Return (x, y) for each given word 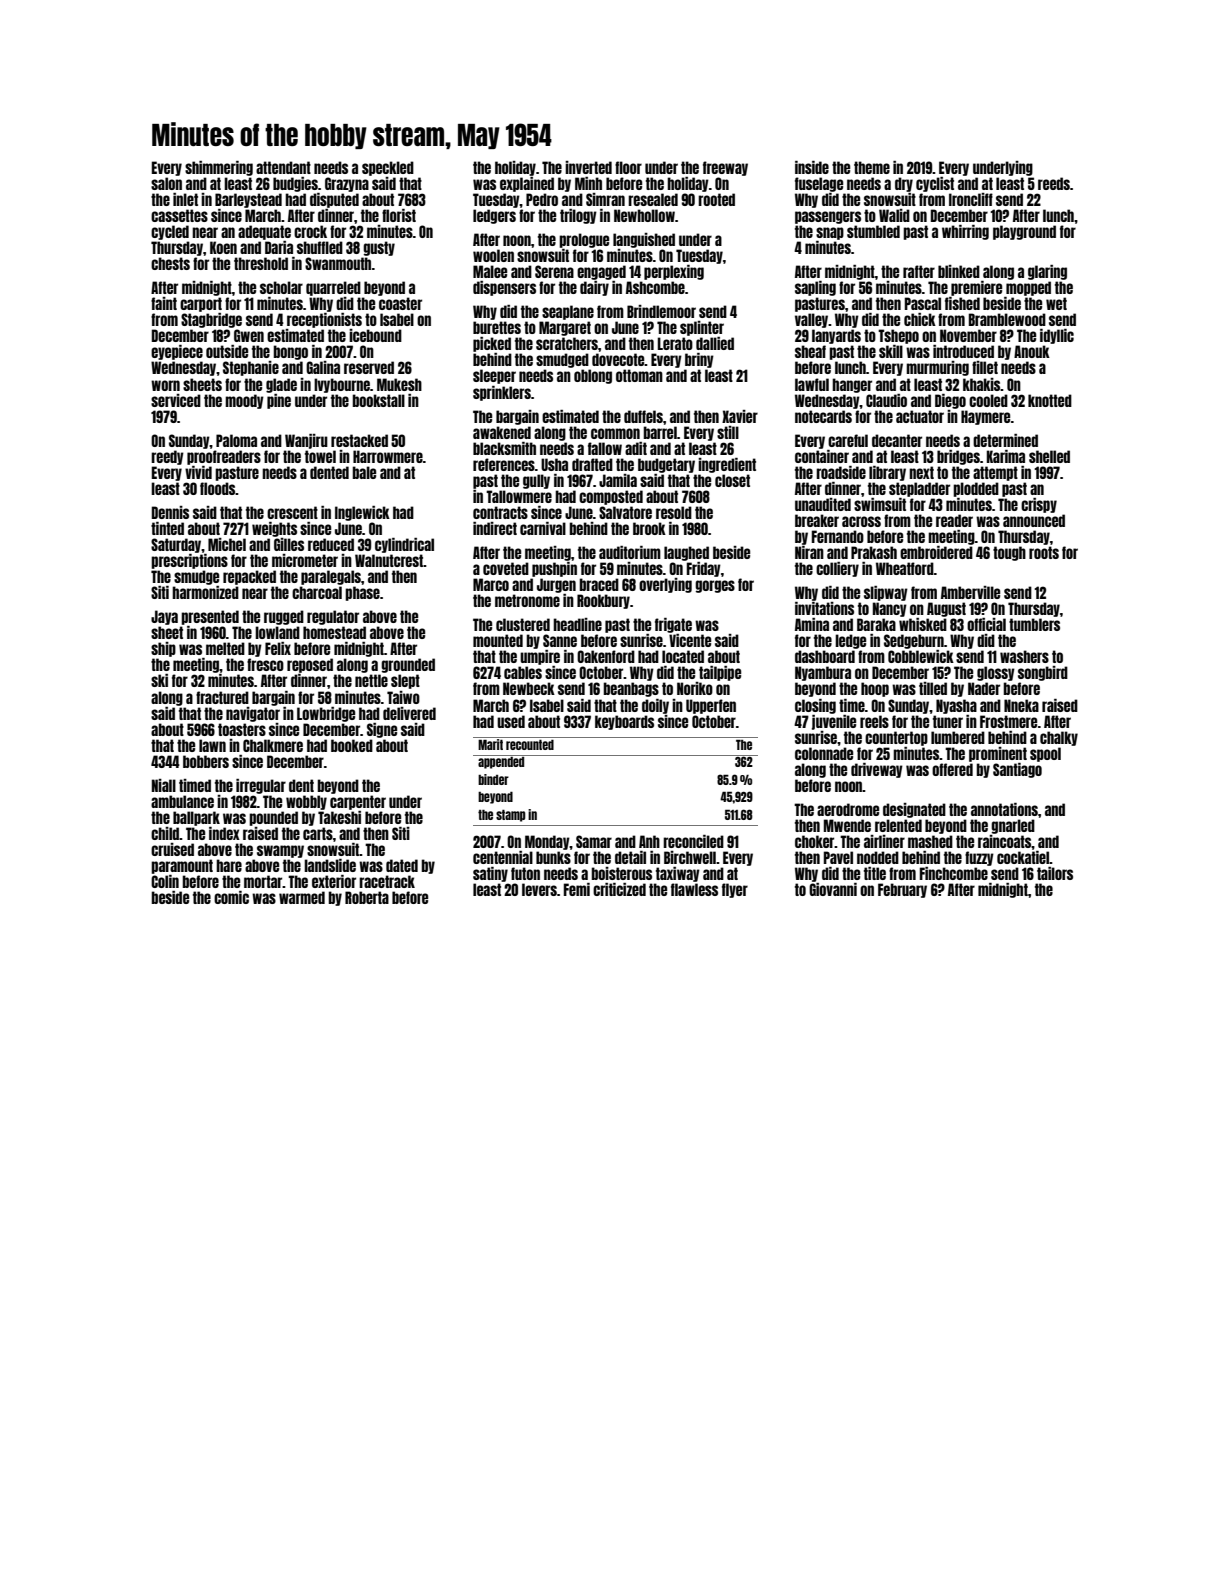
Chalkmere (273, 745)
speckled (388, 168)
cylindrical (404, 545)
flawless (694, 889)
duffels (643, 416)
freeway (725, 168)
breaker (817, 520)
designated (914, 810)
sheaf (810, 351)
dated (402, 865)
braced (599, 584)
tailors (1055, 873)
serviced (176, 400)
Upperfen (711, 706)
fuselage (819, 184)
